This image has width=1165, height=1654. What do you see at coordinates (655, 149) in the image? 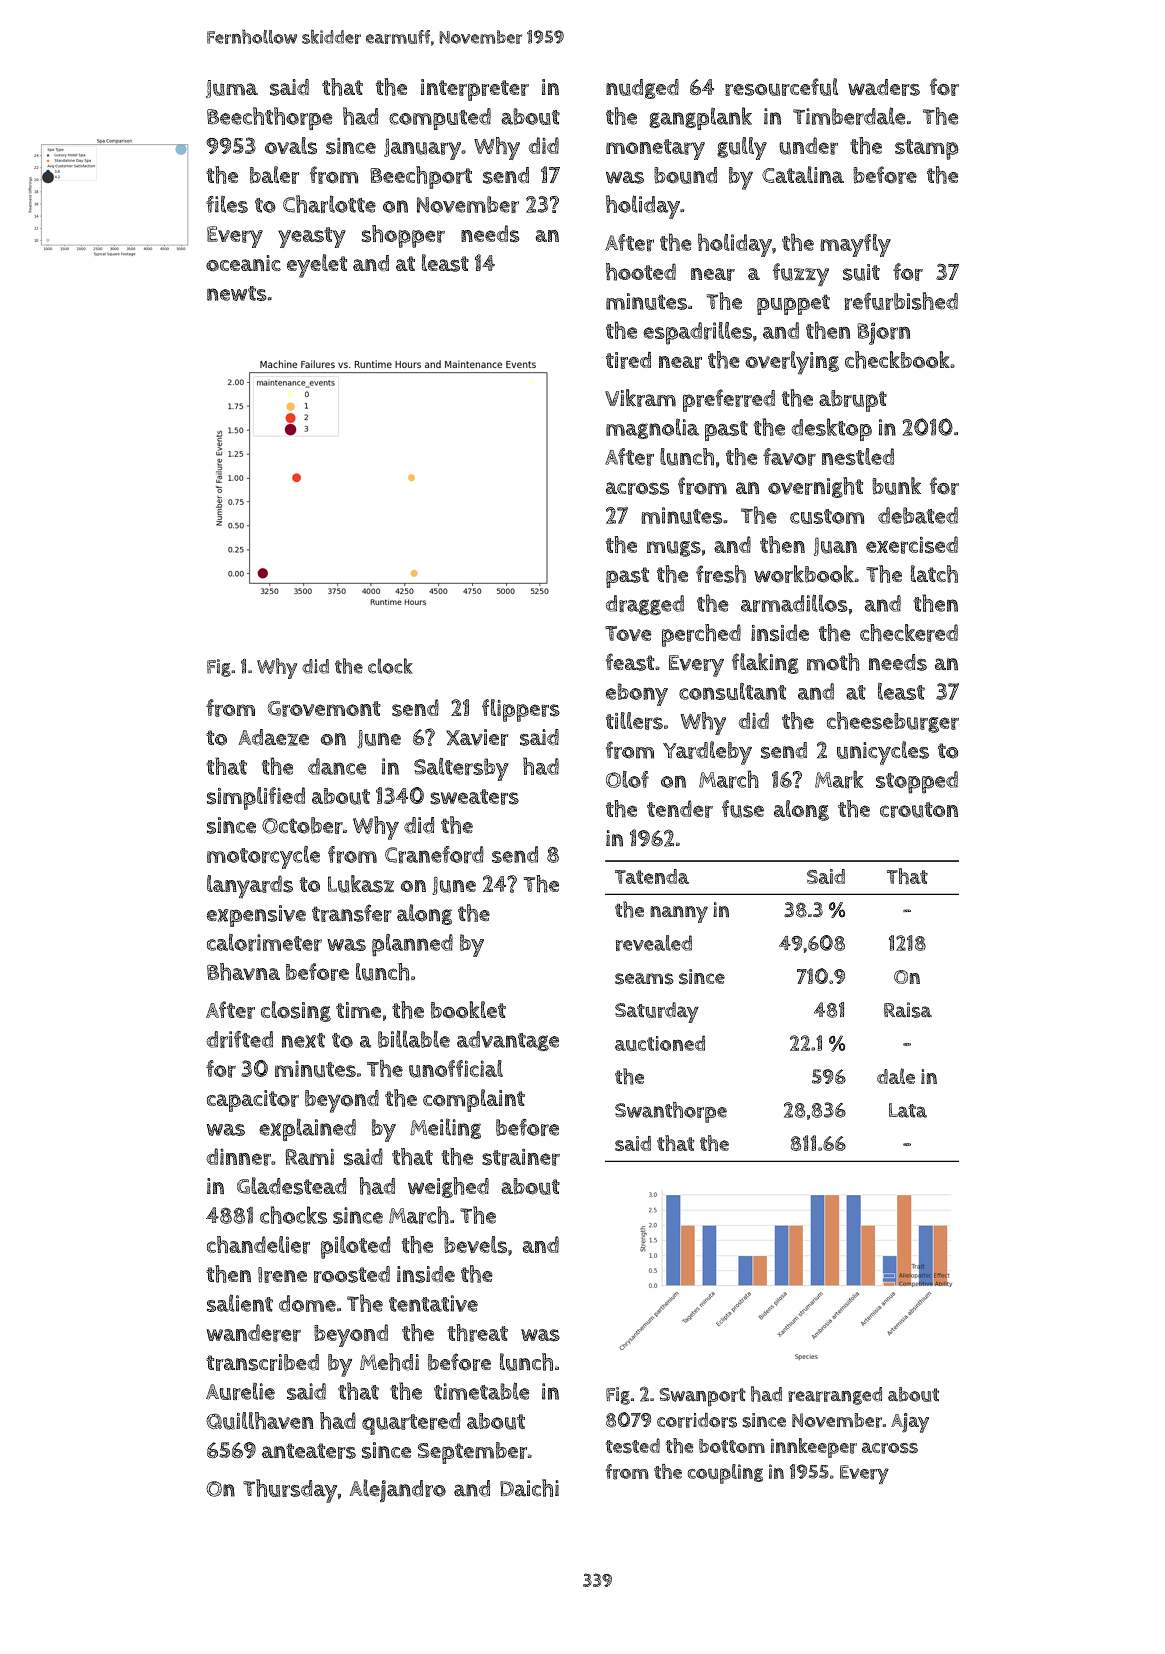
I see `monetary` at bounding box center [655, 149].
